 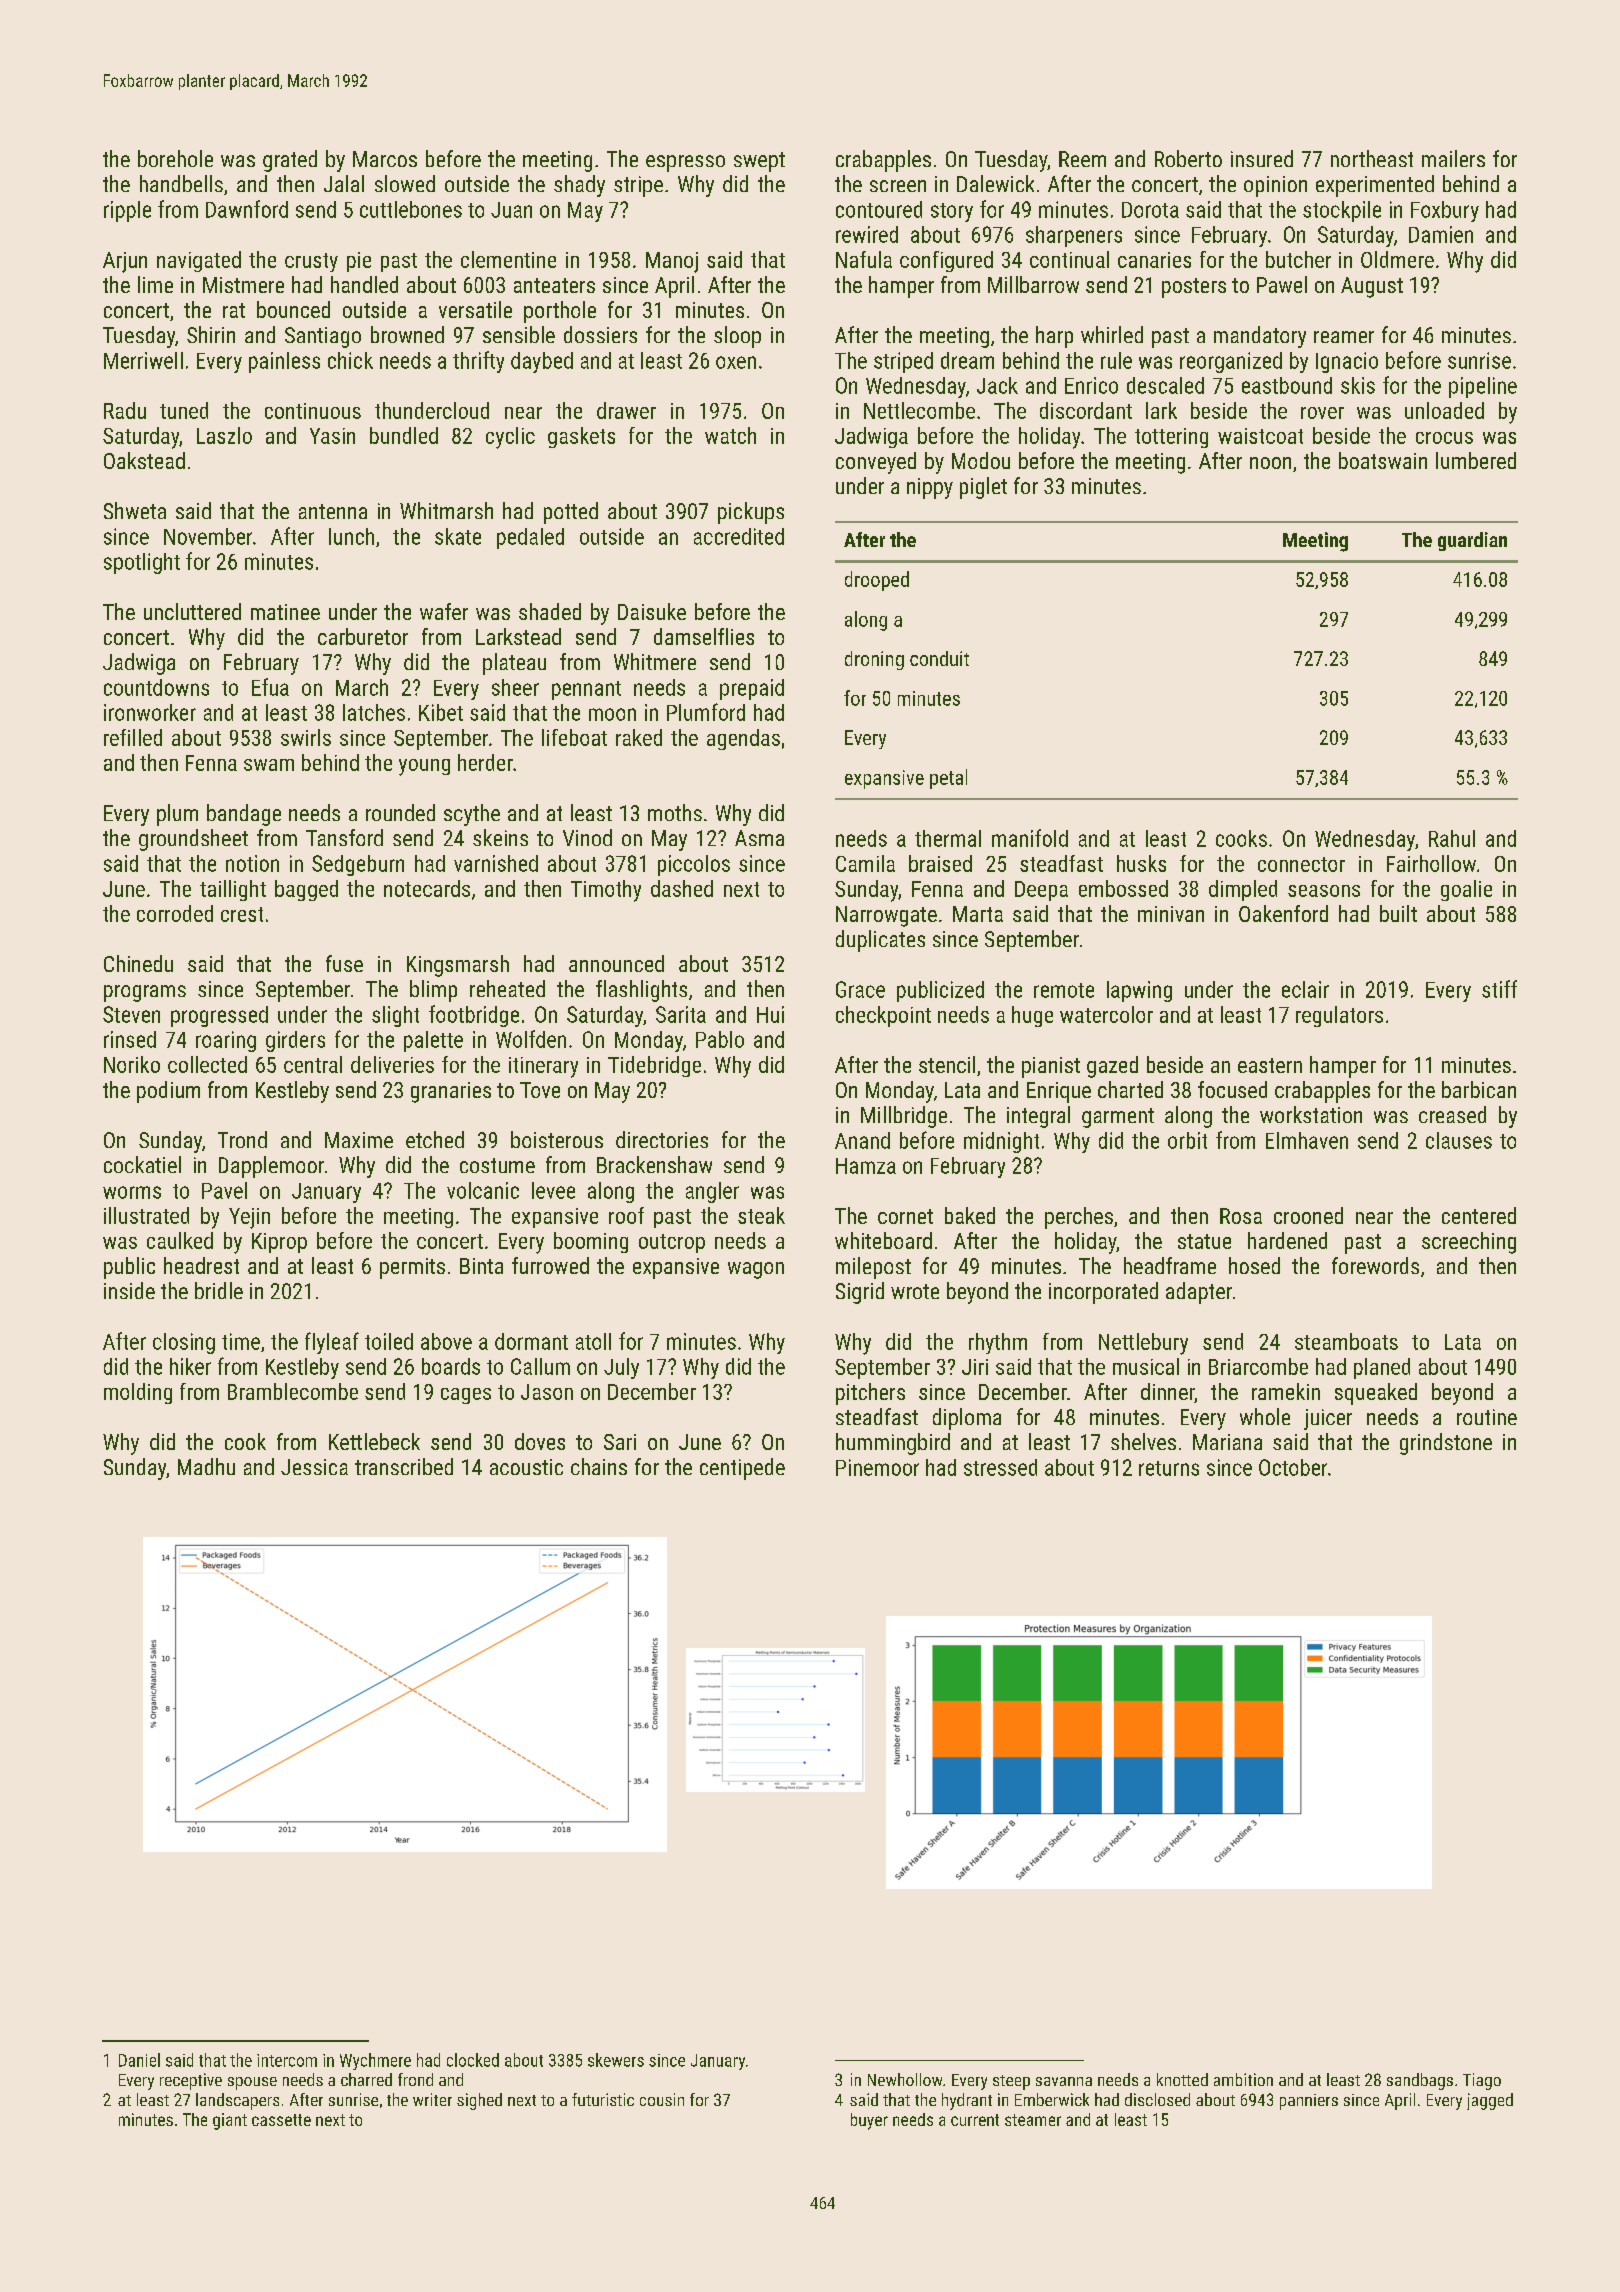 I want to click on roof, so click(x=626, y=1215).
